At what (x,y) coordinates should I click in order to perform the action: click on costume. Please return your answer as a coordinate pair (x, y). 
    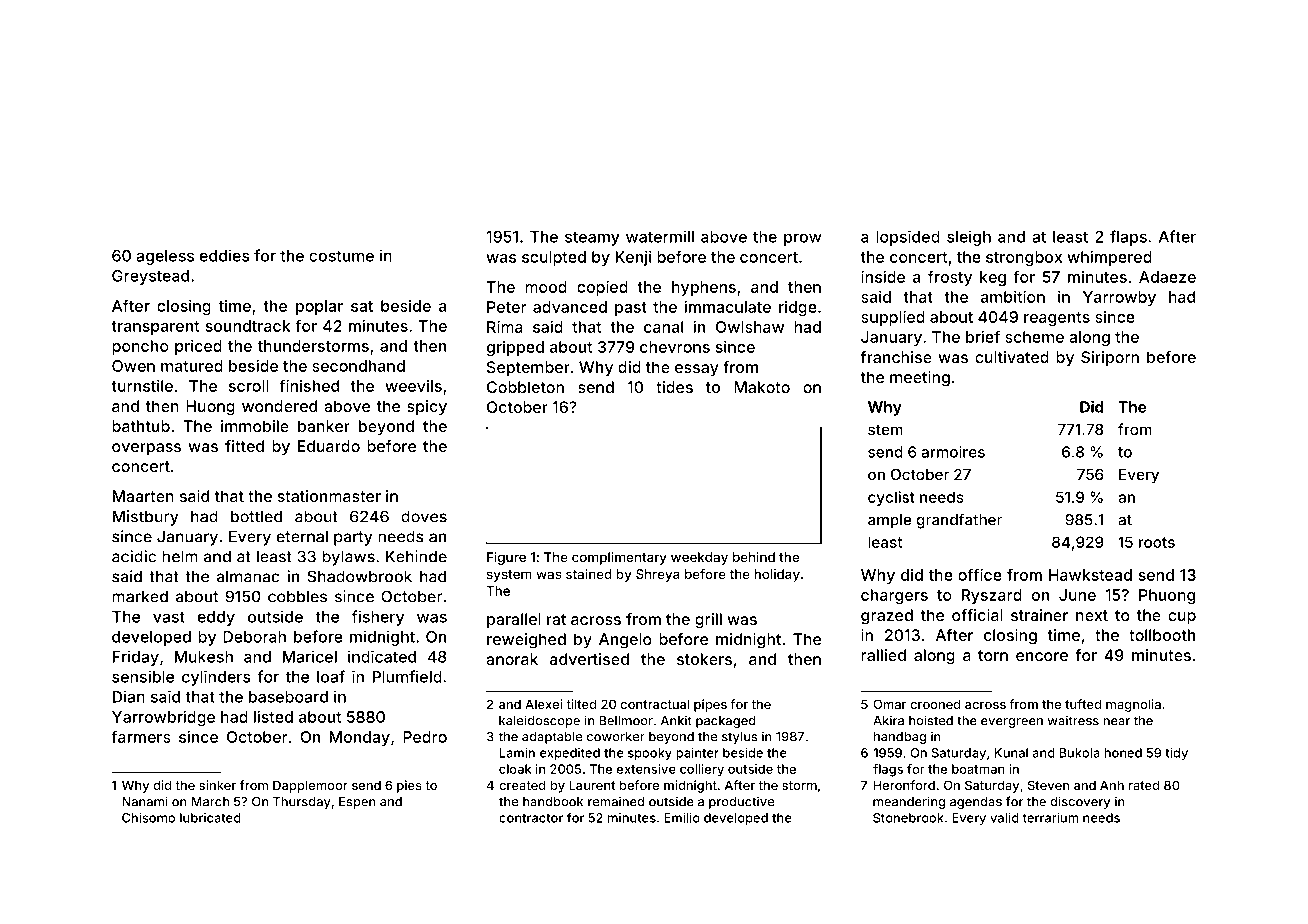
    Looking at the image, I should click on (341, 256).
